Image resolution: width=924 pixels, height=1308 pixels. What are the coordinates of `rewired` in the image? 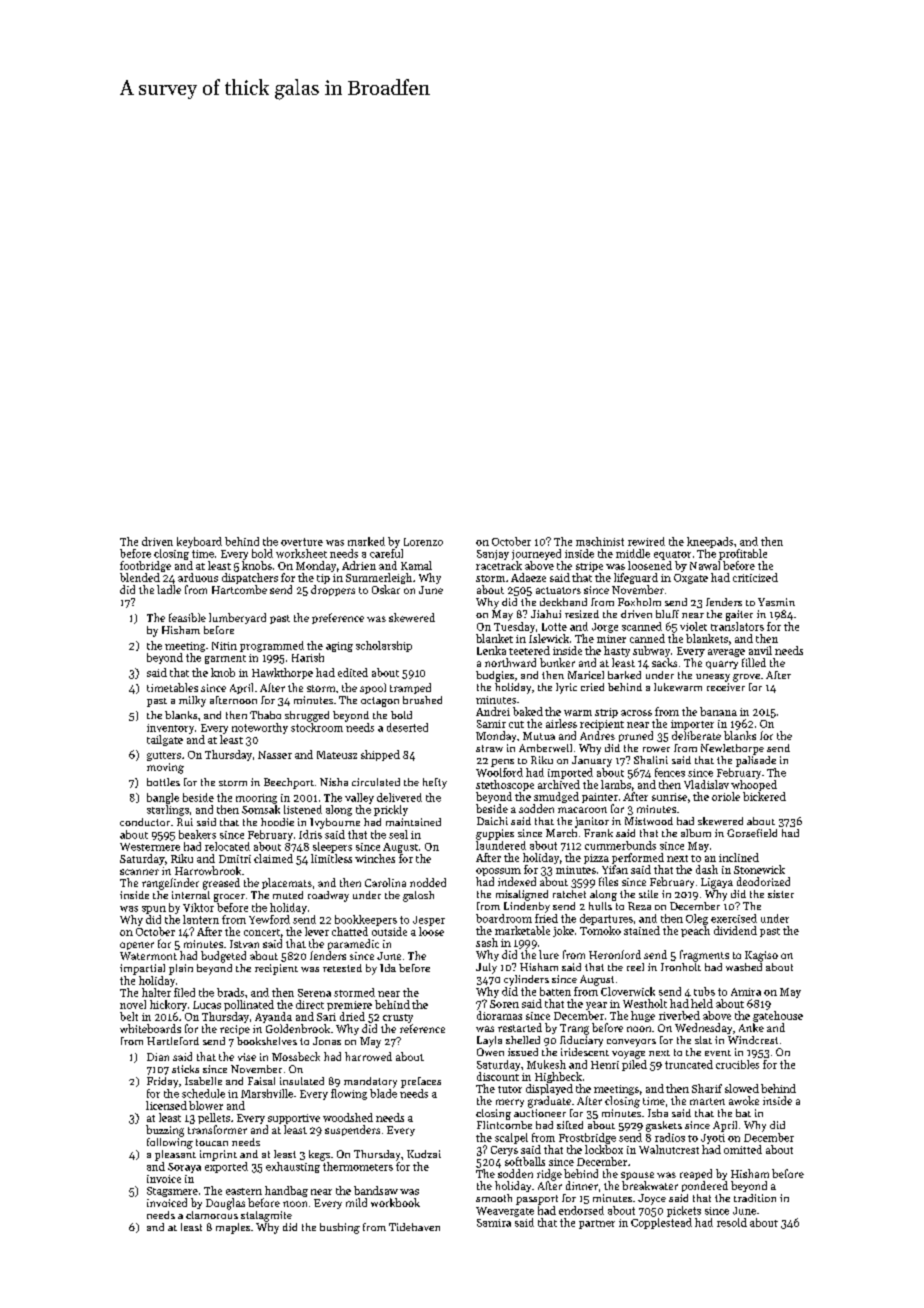 It's located at (646, 541).
